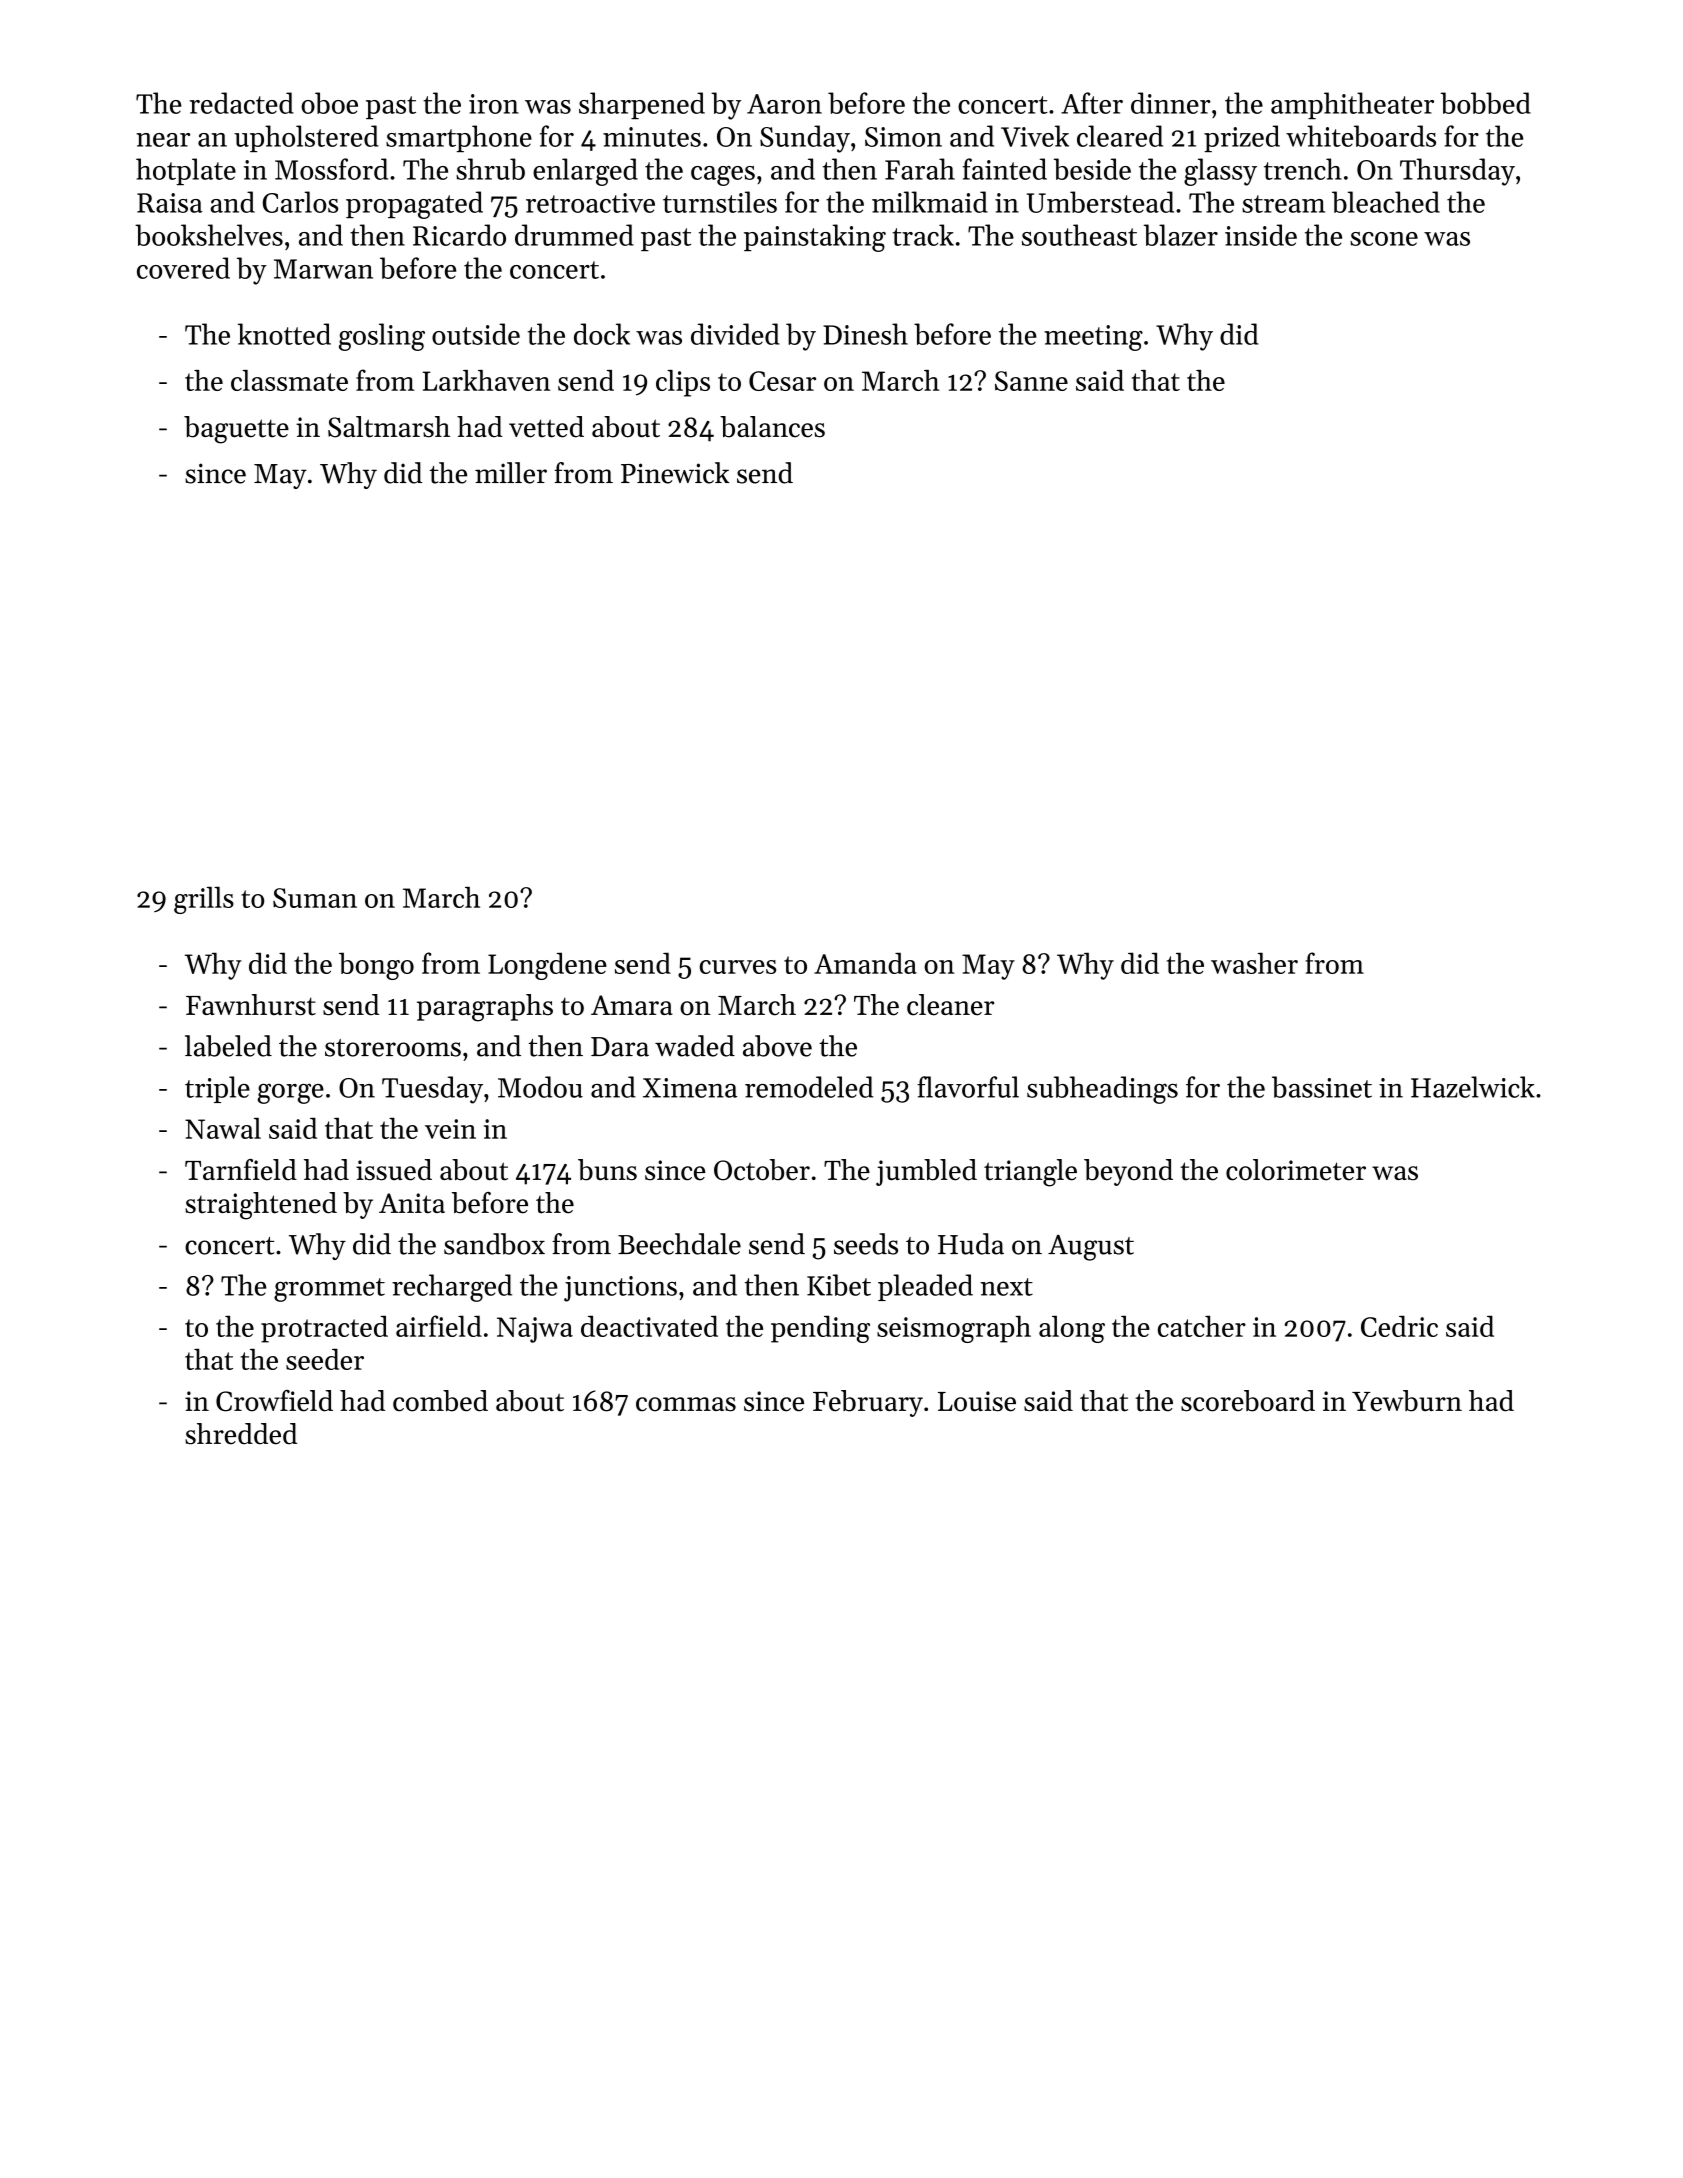  I want to click on Amanda, so click(865, 963).
